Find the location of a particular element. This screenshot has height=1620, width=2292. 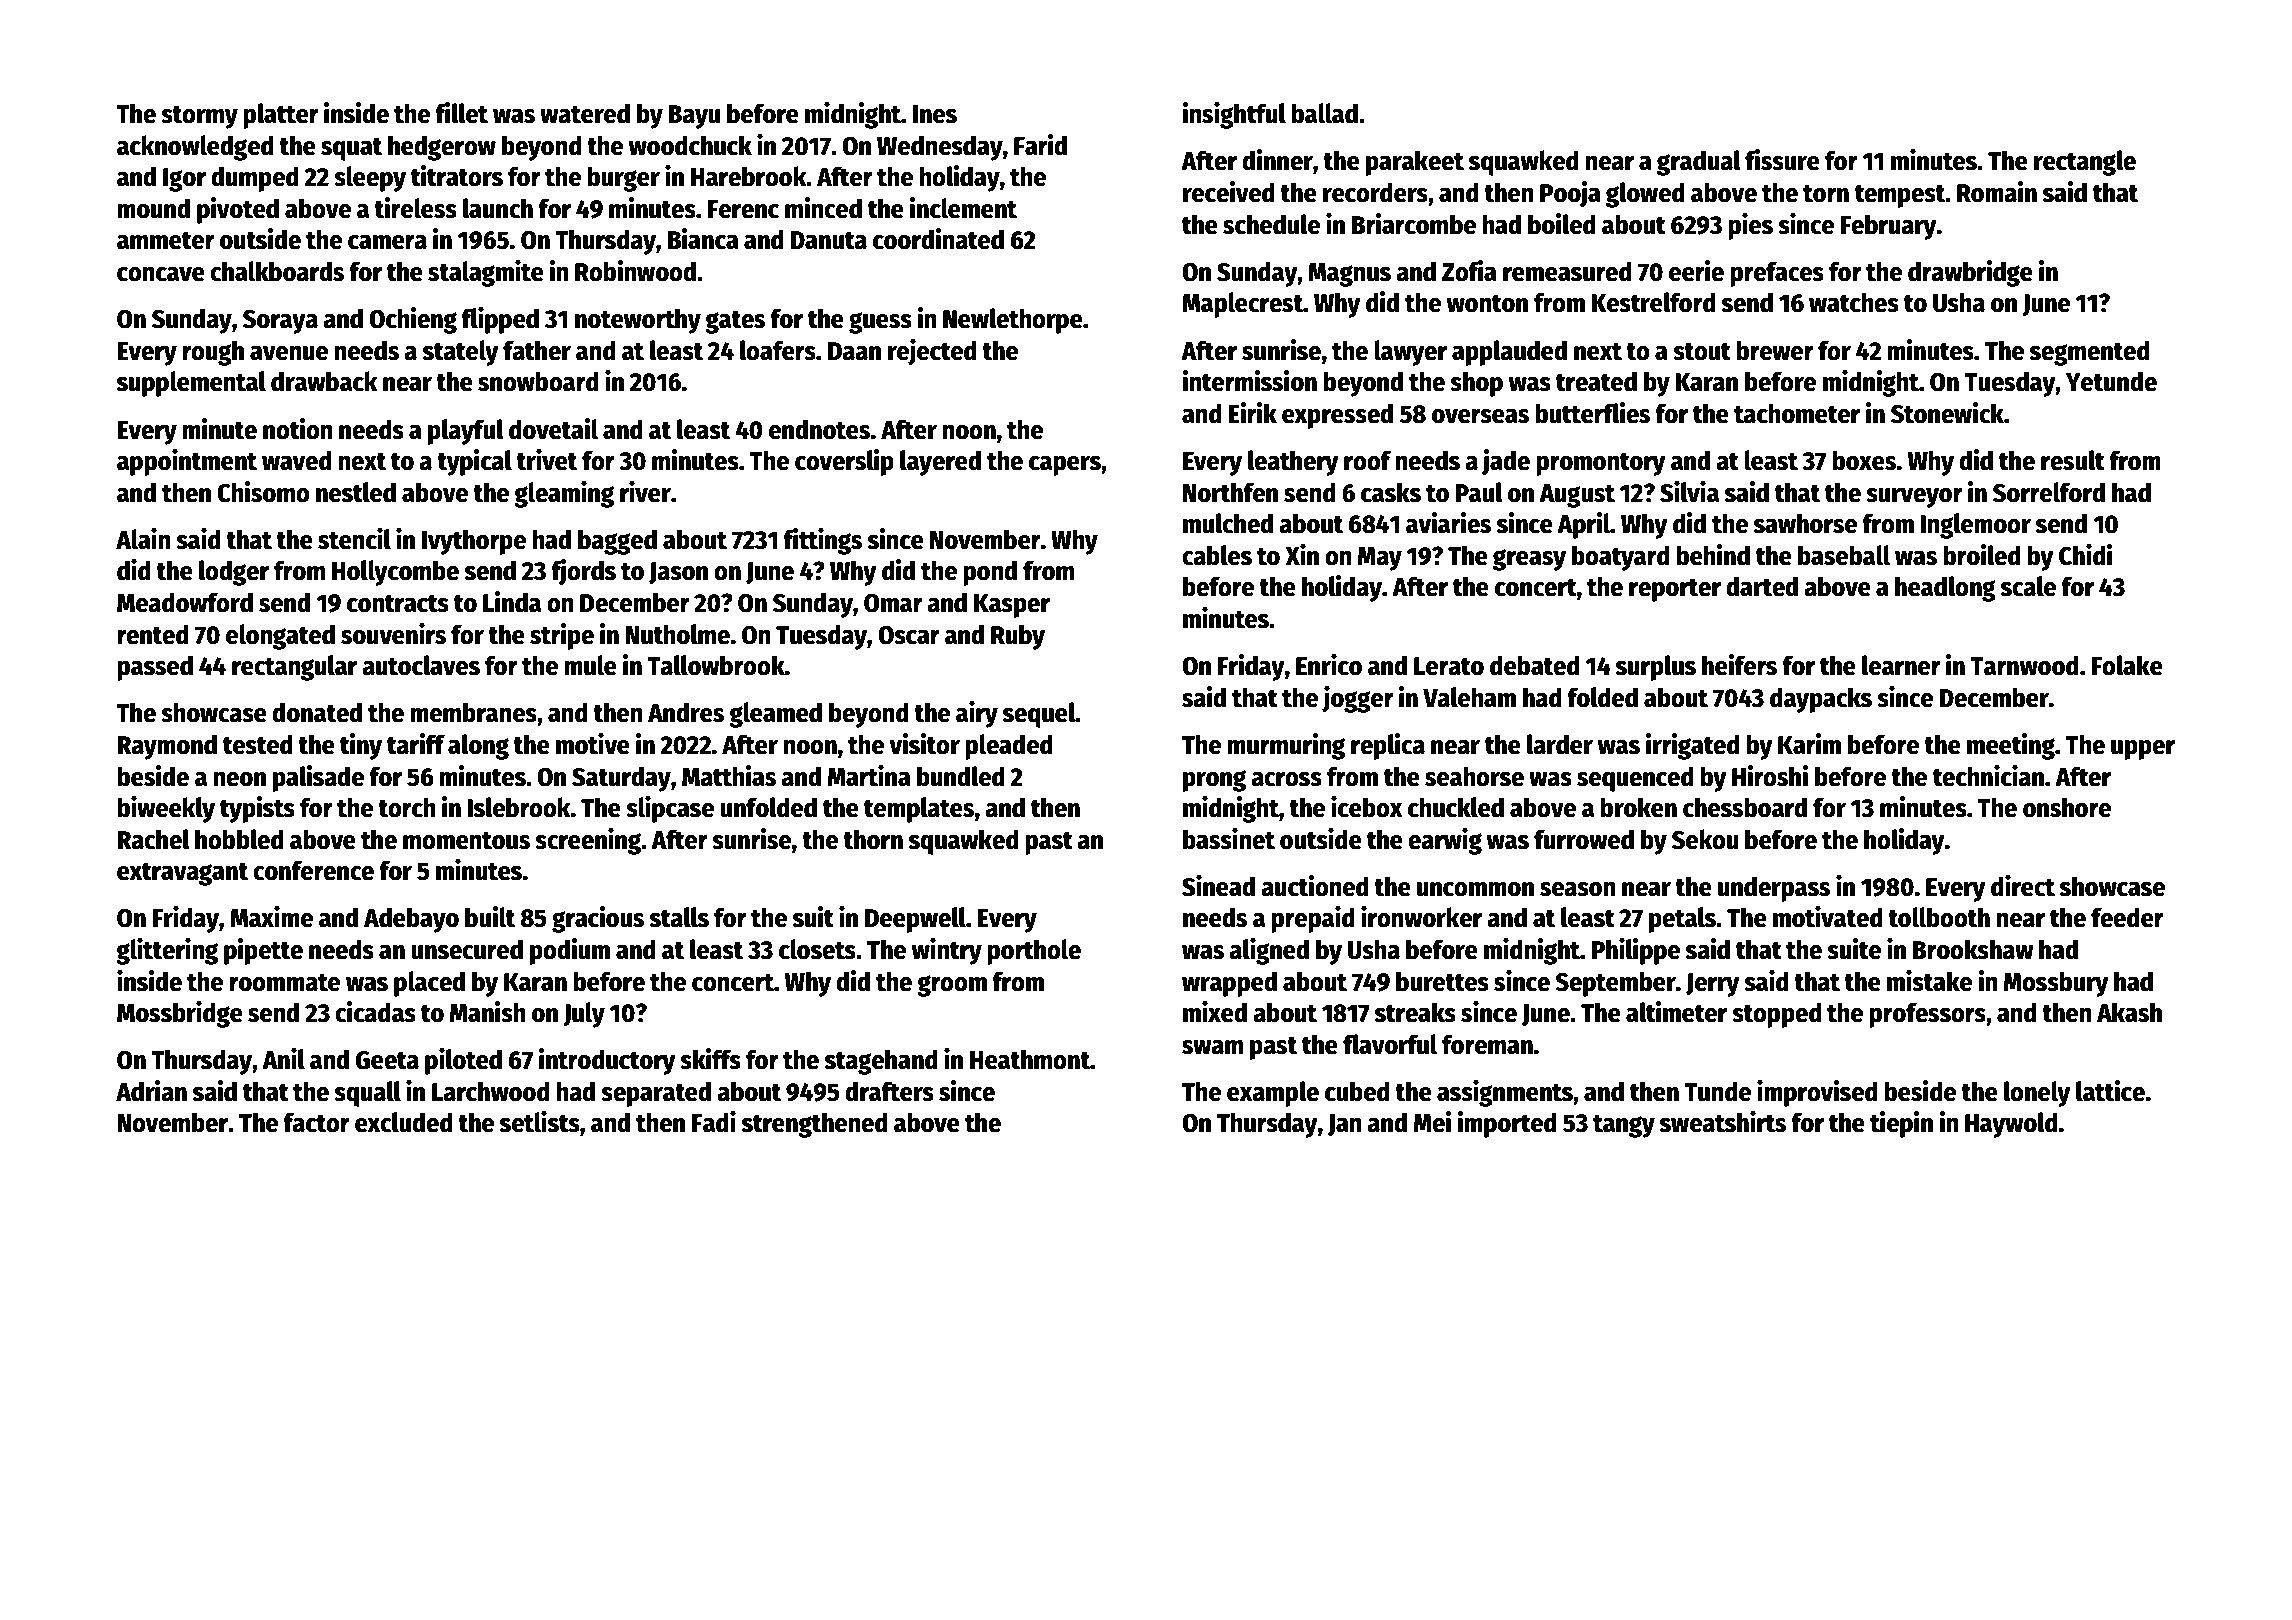

Xin is located at coordinates (1302, 554).
